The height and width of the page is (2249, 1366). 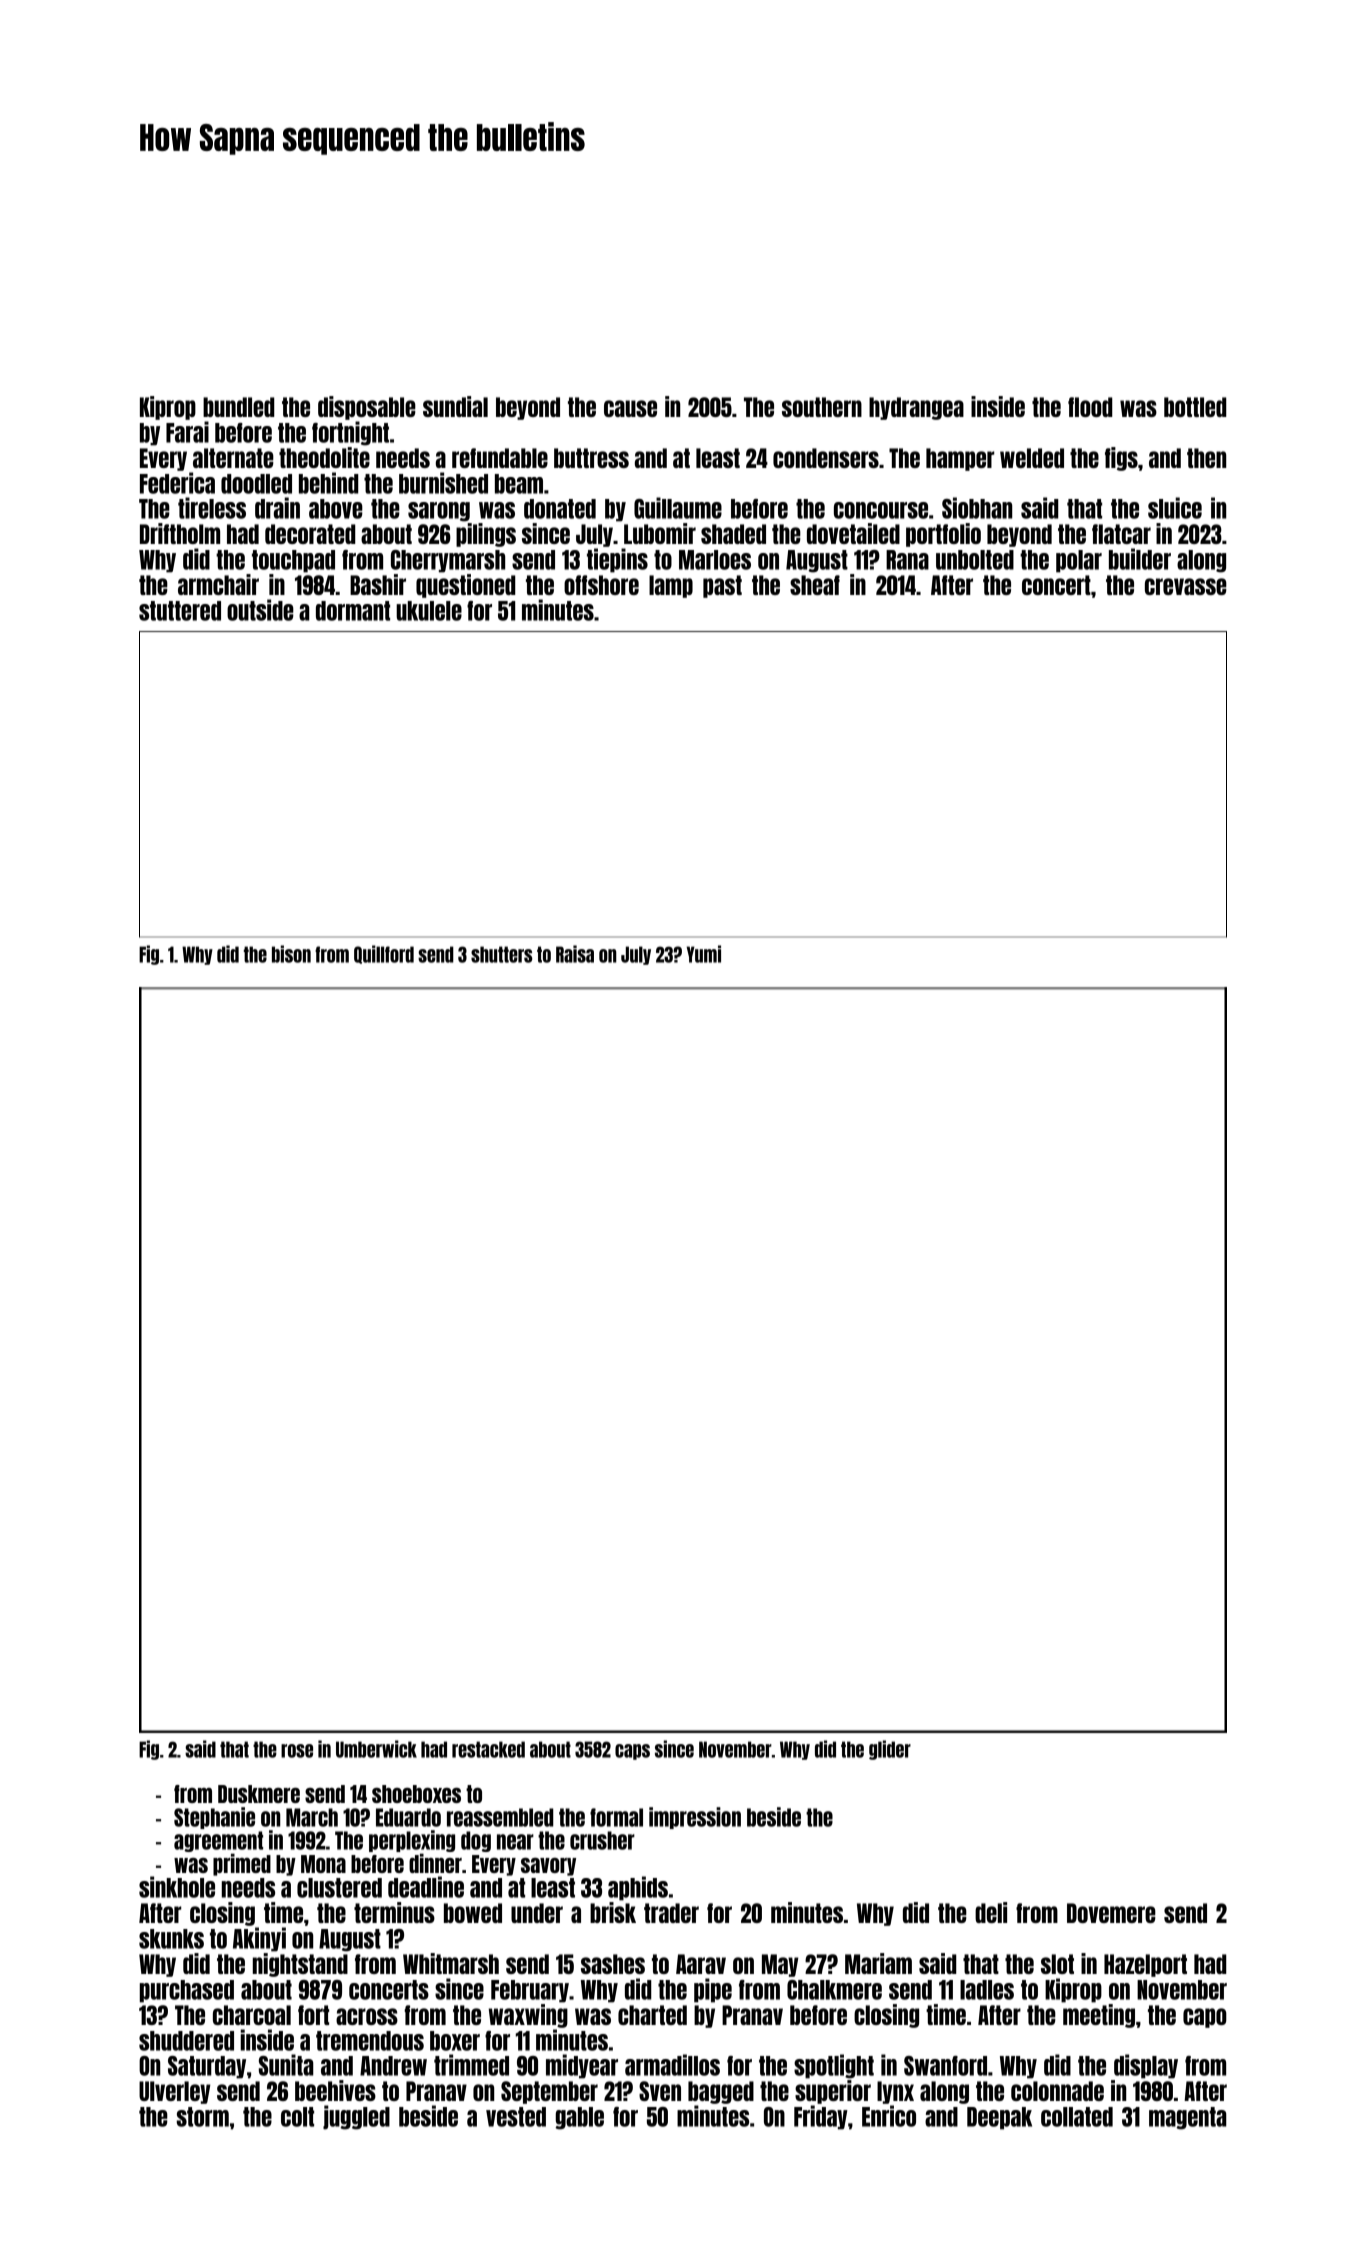 What do you see at coordinates (575, 954) in the page?
I see `Raisa` at bounding box center [575, 954].
